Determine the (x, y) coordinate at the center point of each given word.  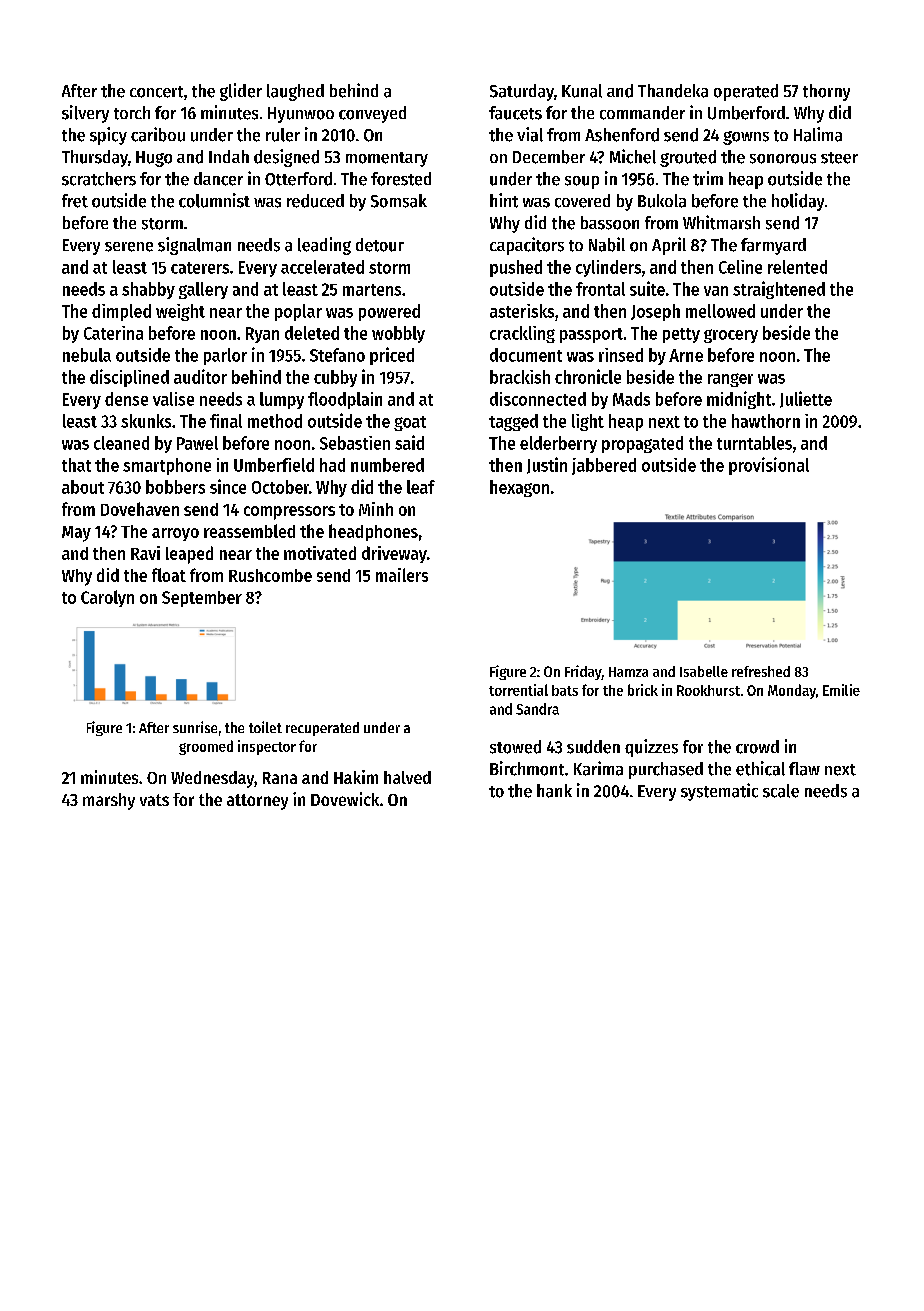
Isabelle (704, 671)
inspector (267, 747)
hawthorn (766, 421)
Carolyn (107, 598)
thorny (826, 92)
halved (407, 777)
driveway (394, 554)
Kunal (582, 91)
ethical (760, 768)
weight (180, 312)
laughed (295, 92)
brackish (520, 377)
